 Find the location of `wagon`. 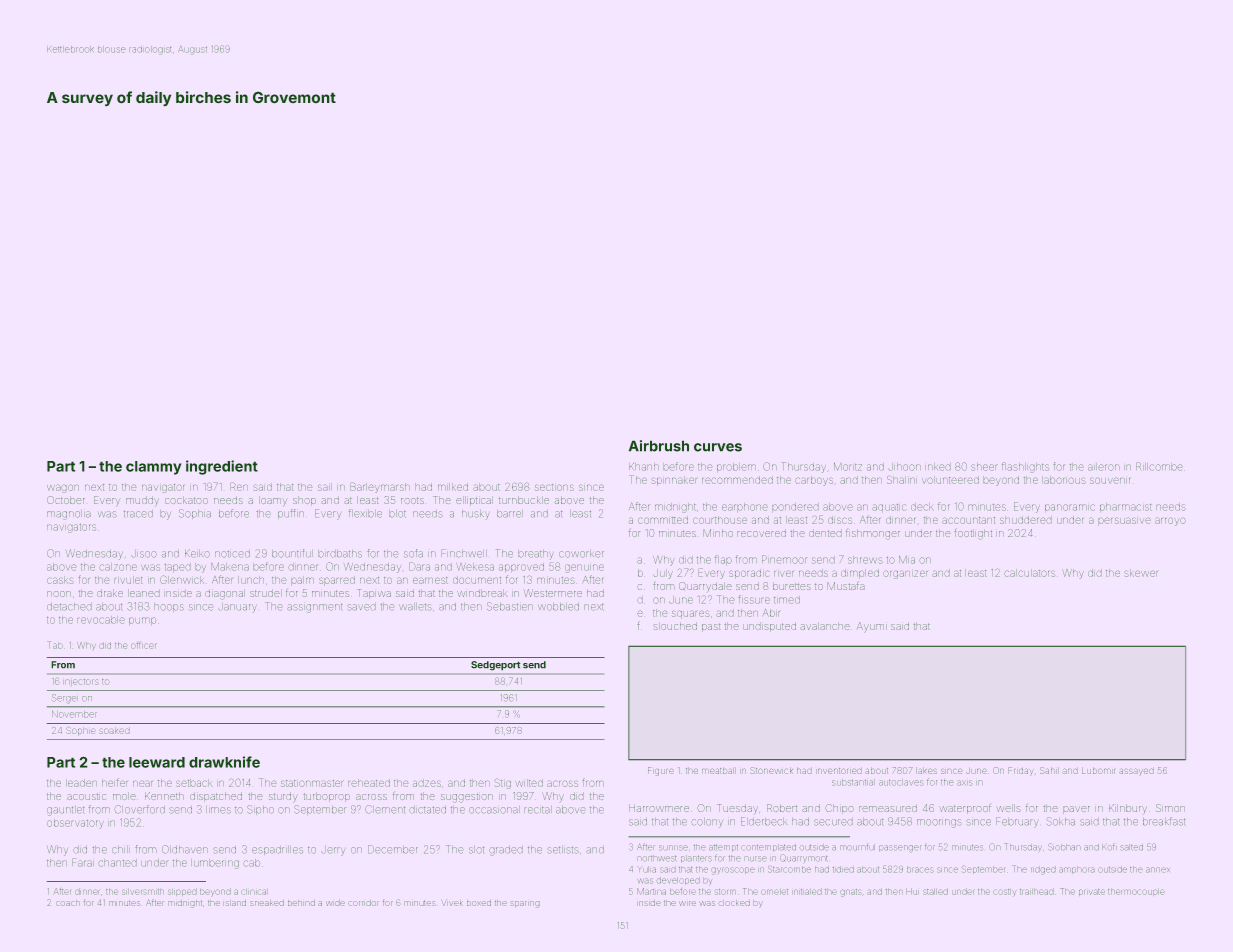

wagon is located at coordinates (63, 488).
